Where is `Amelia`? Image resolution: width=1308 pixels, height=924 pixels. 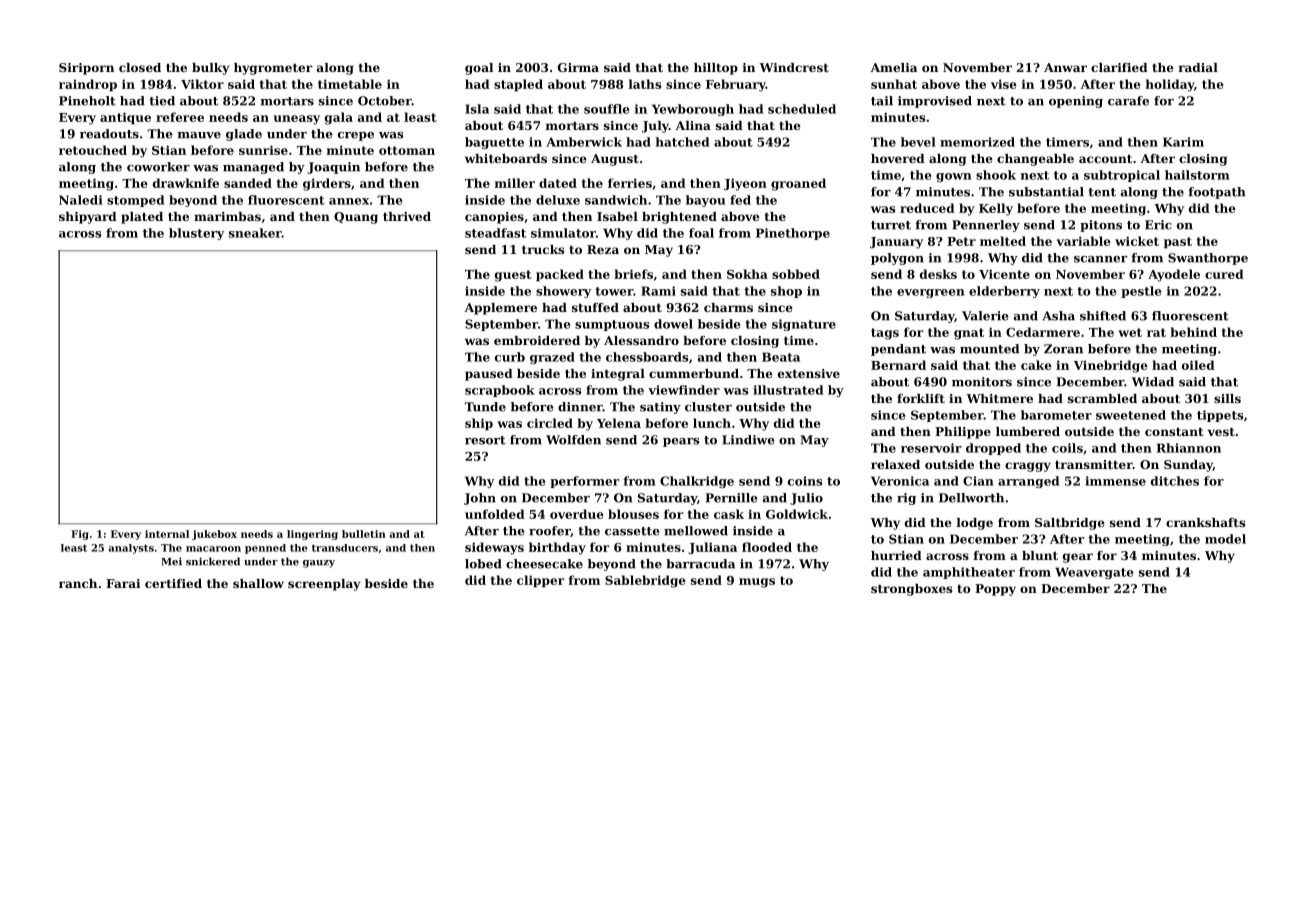 Amelia is located at coordinates (894, 67).
